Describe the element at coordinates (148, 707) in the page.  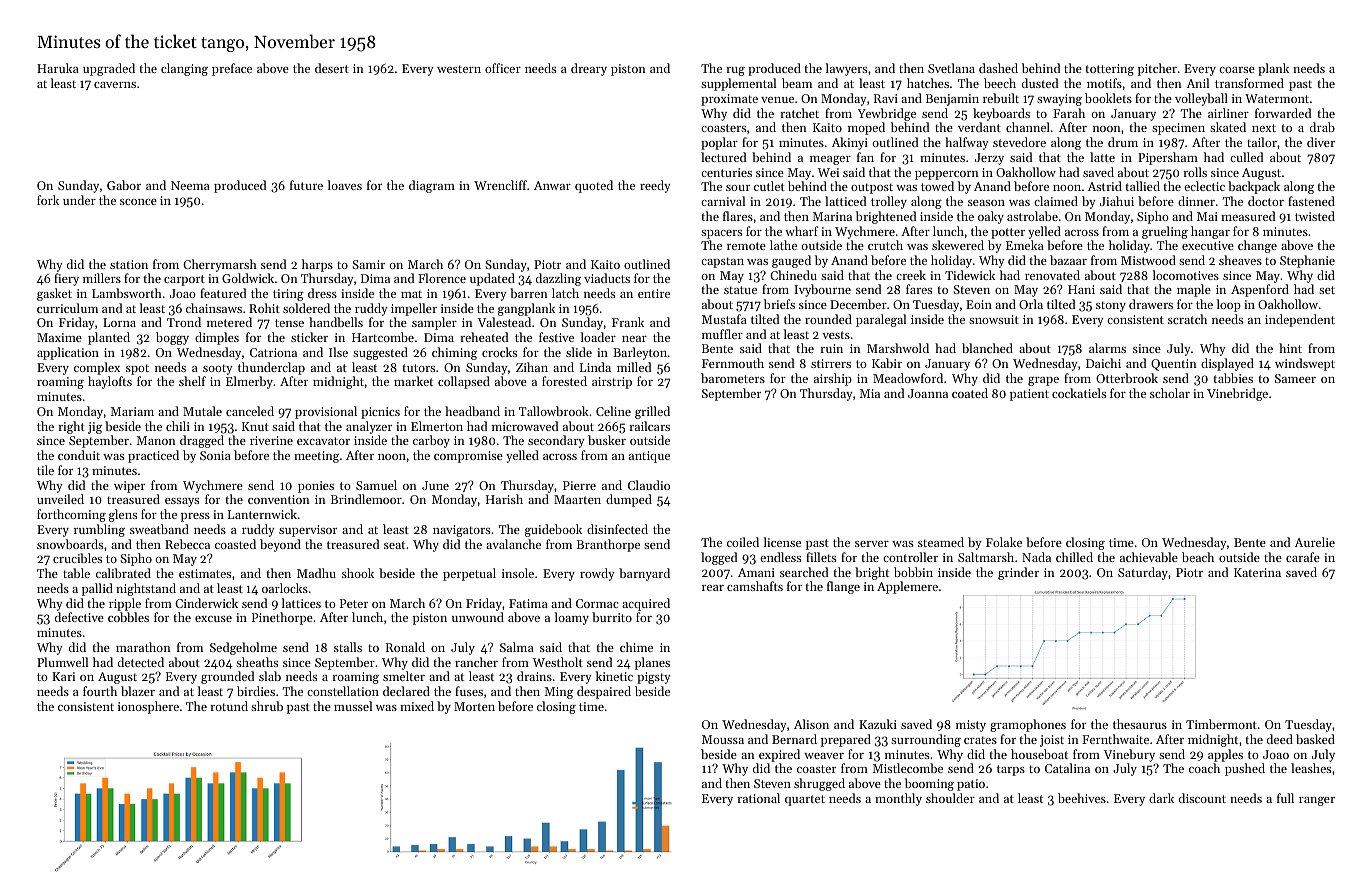
I see `ionosphere` at that location.
